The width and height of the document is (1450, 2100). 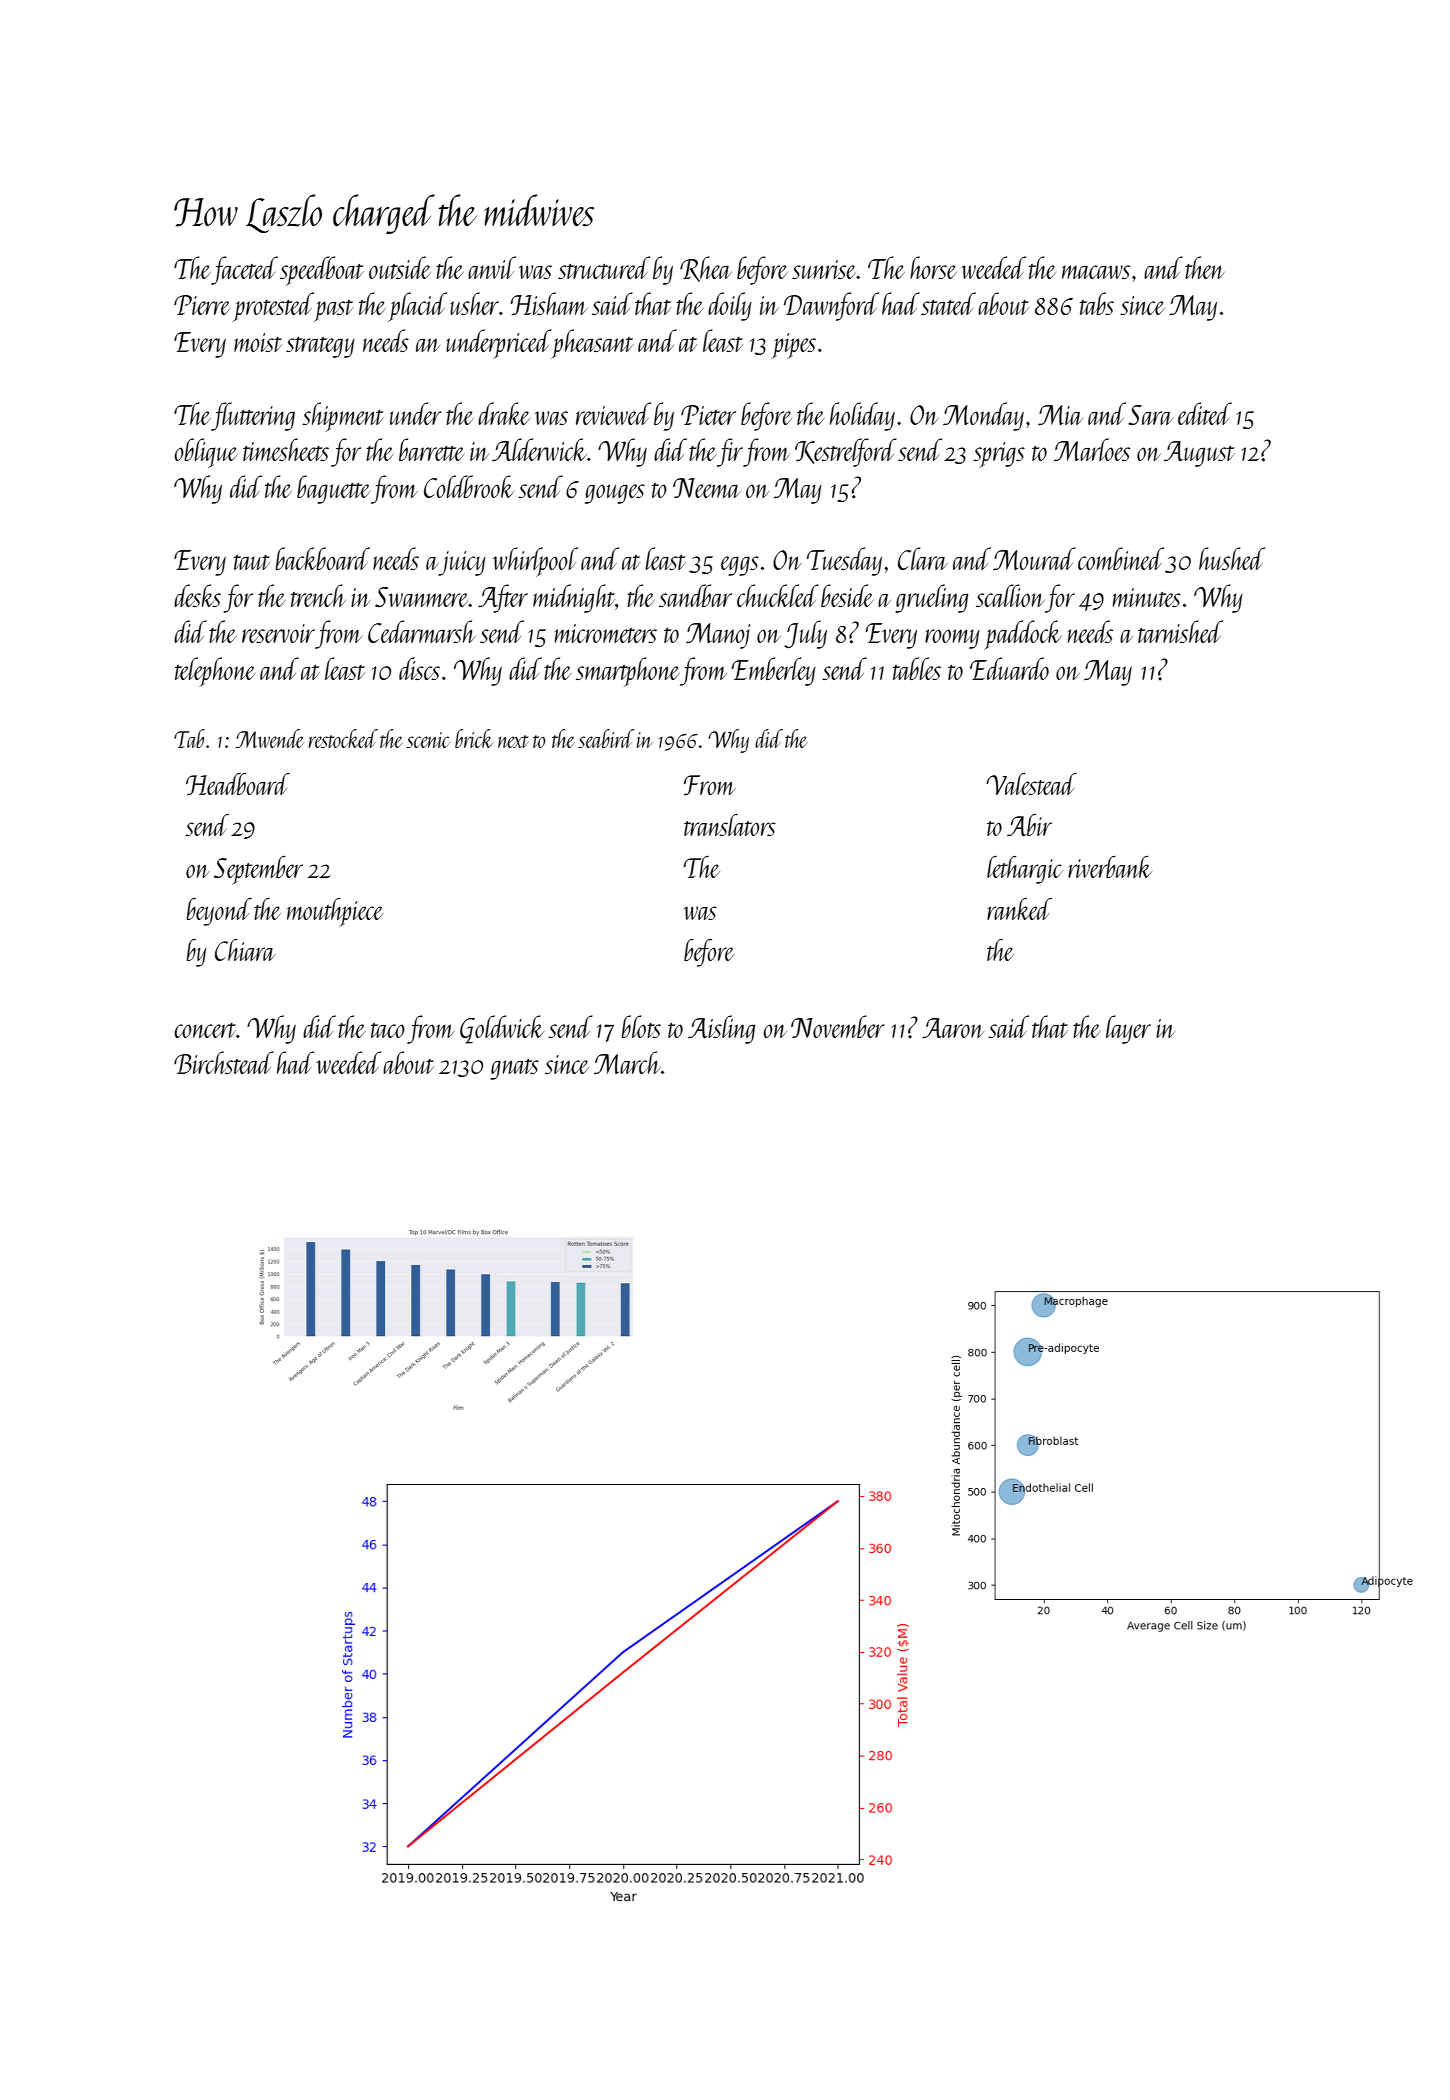 I want to click on then, so click(x=1205, y=267).
